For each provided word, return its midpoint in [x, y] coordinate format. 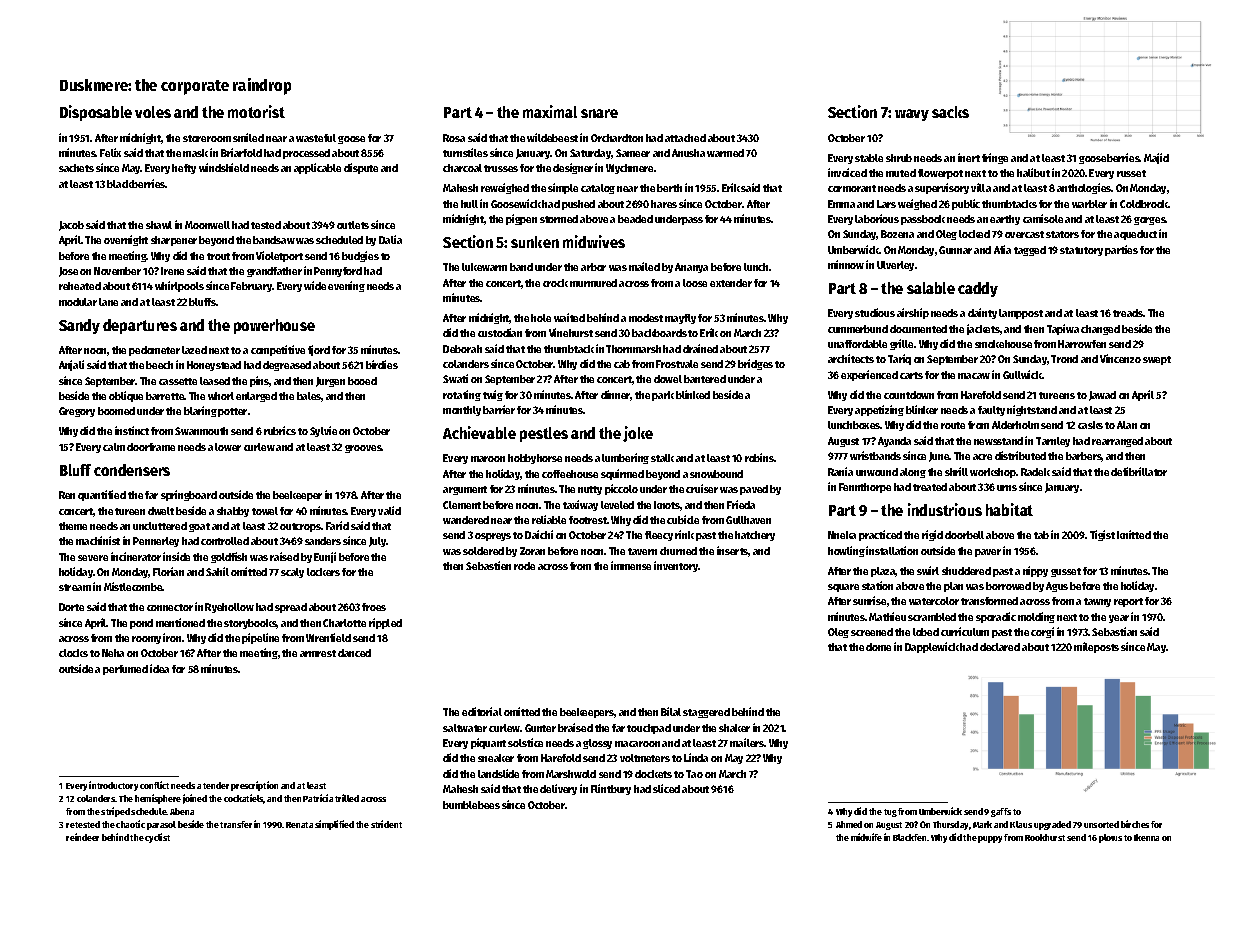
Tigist [1102, 535]
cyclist [157, 838]
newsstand [998, 441]
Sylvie [323, 431]
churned [678, 551]
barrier [499, 409]
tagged [1030, 251]
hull [469, 204]
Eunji [325, 557]
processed [306, 154]
